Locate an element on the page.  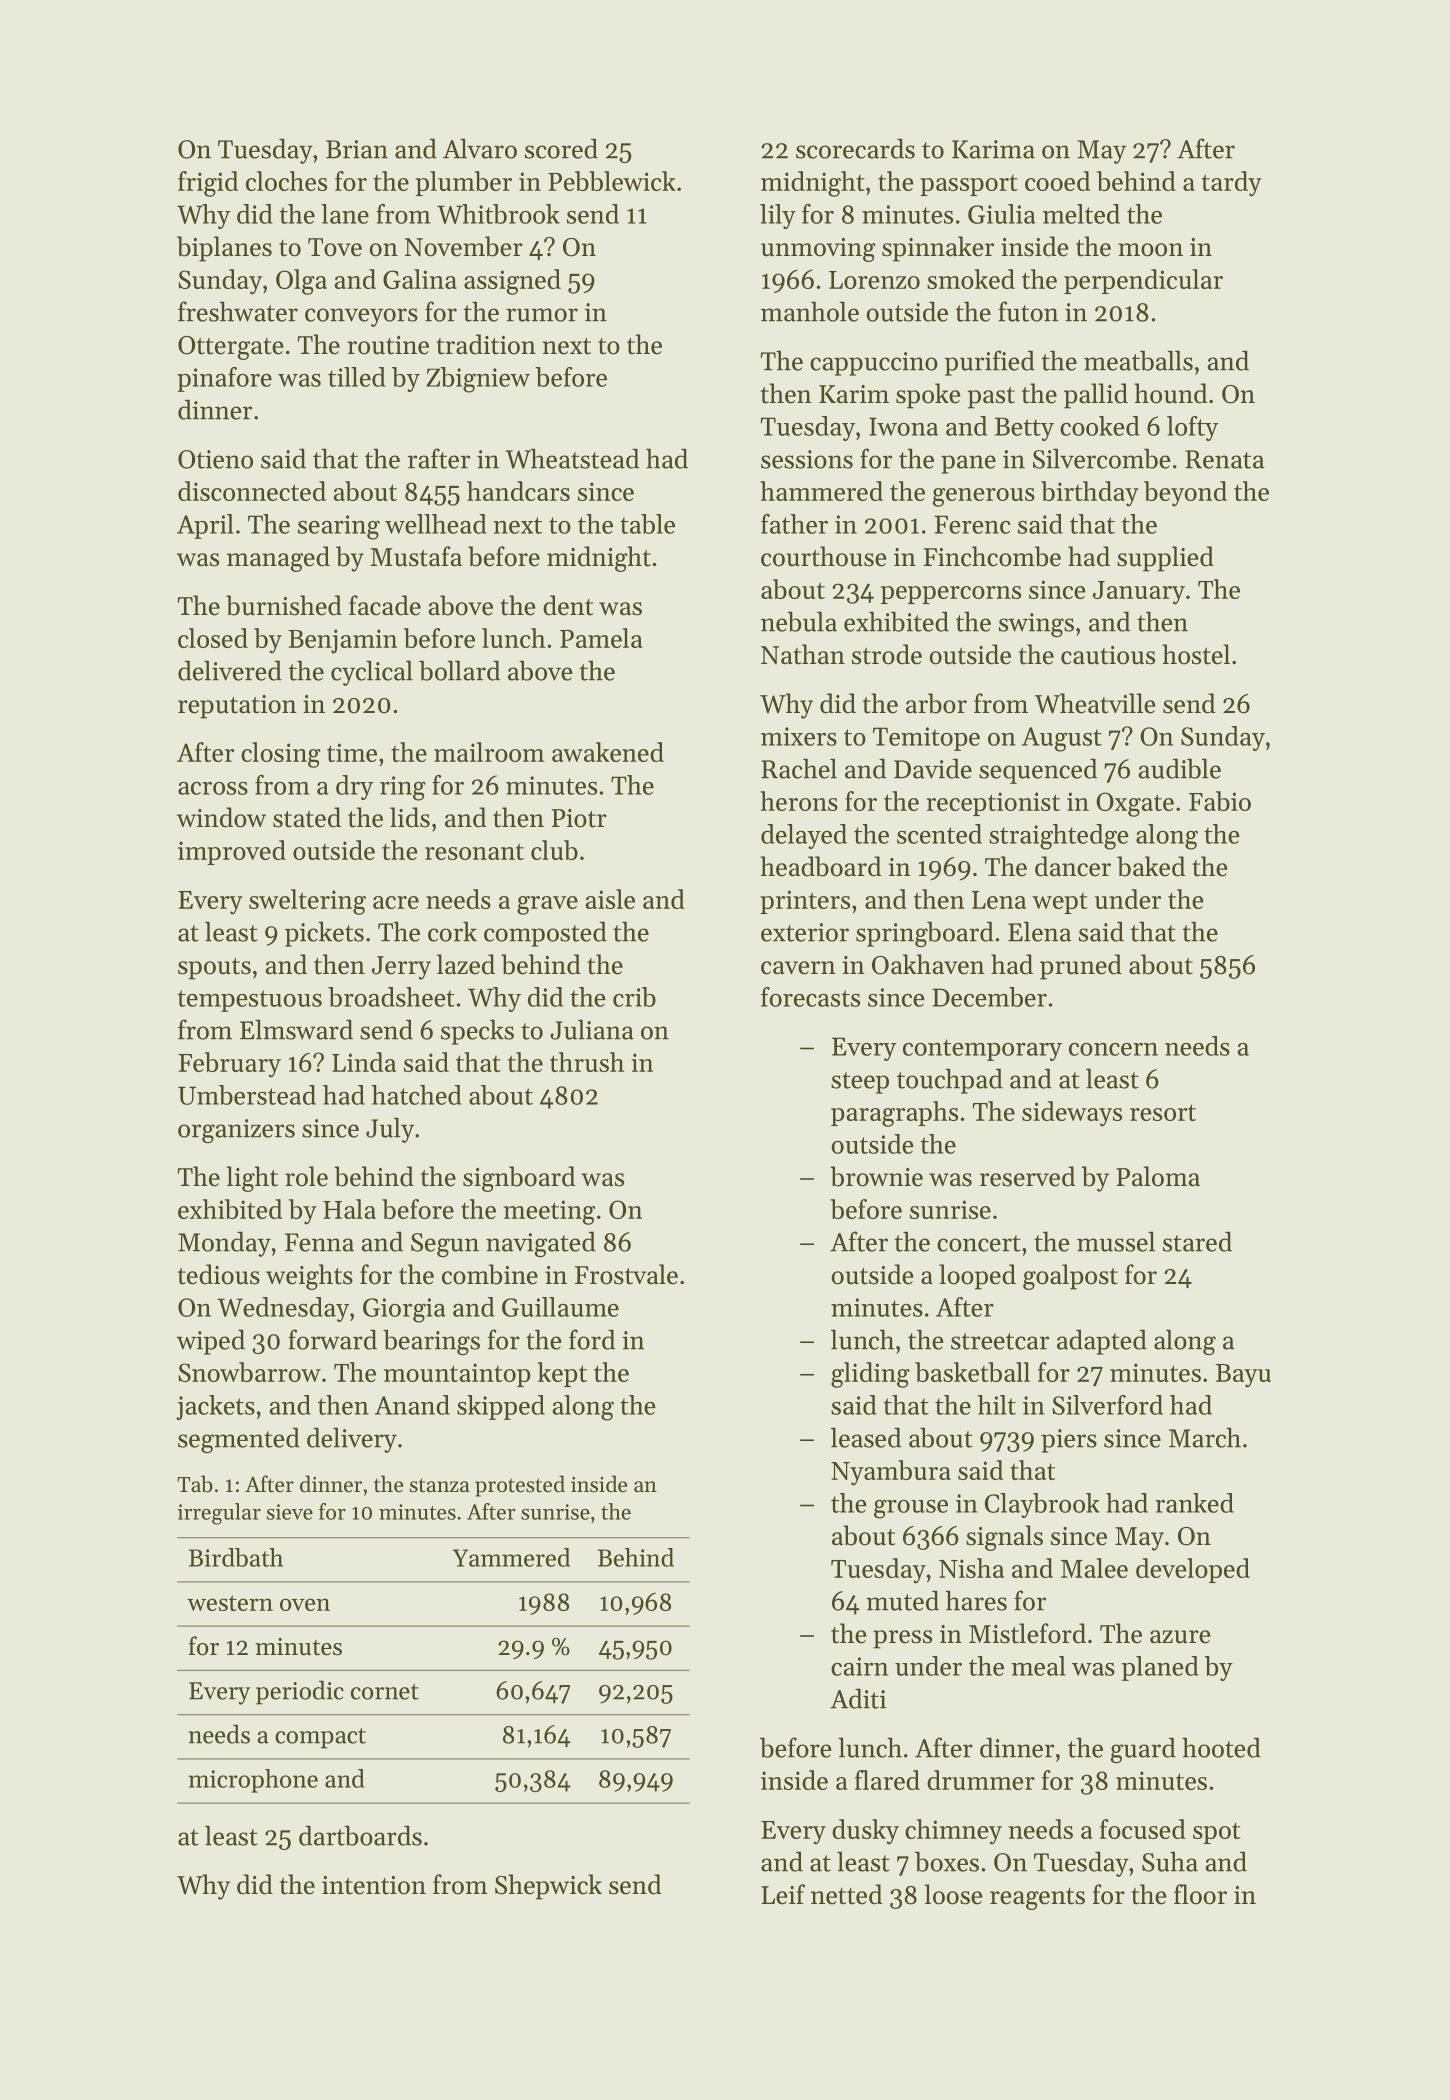
specks is located at coordinates (477, 1032).
